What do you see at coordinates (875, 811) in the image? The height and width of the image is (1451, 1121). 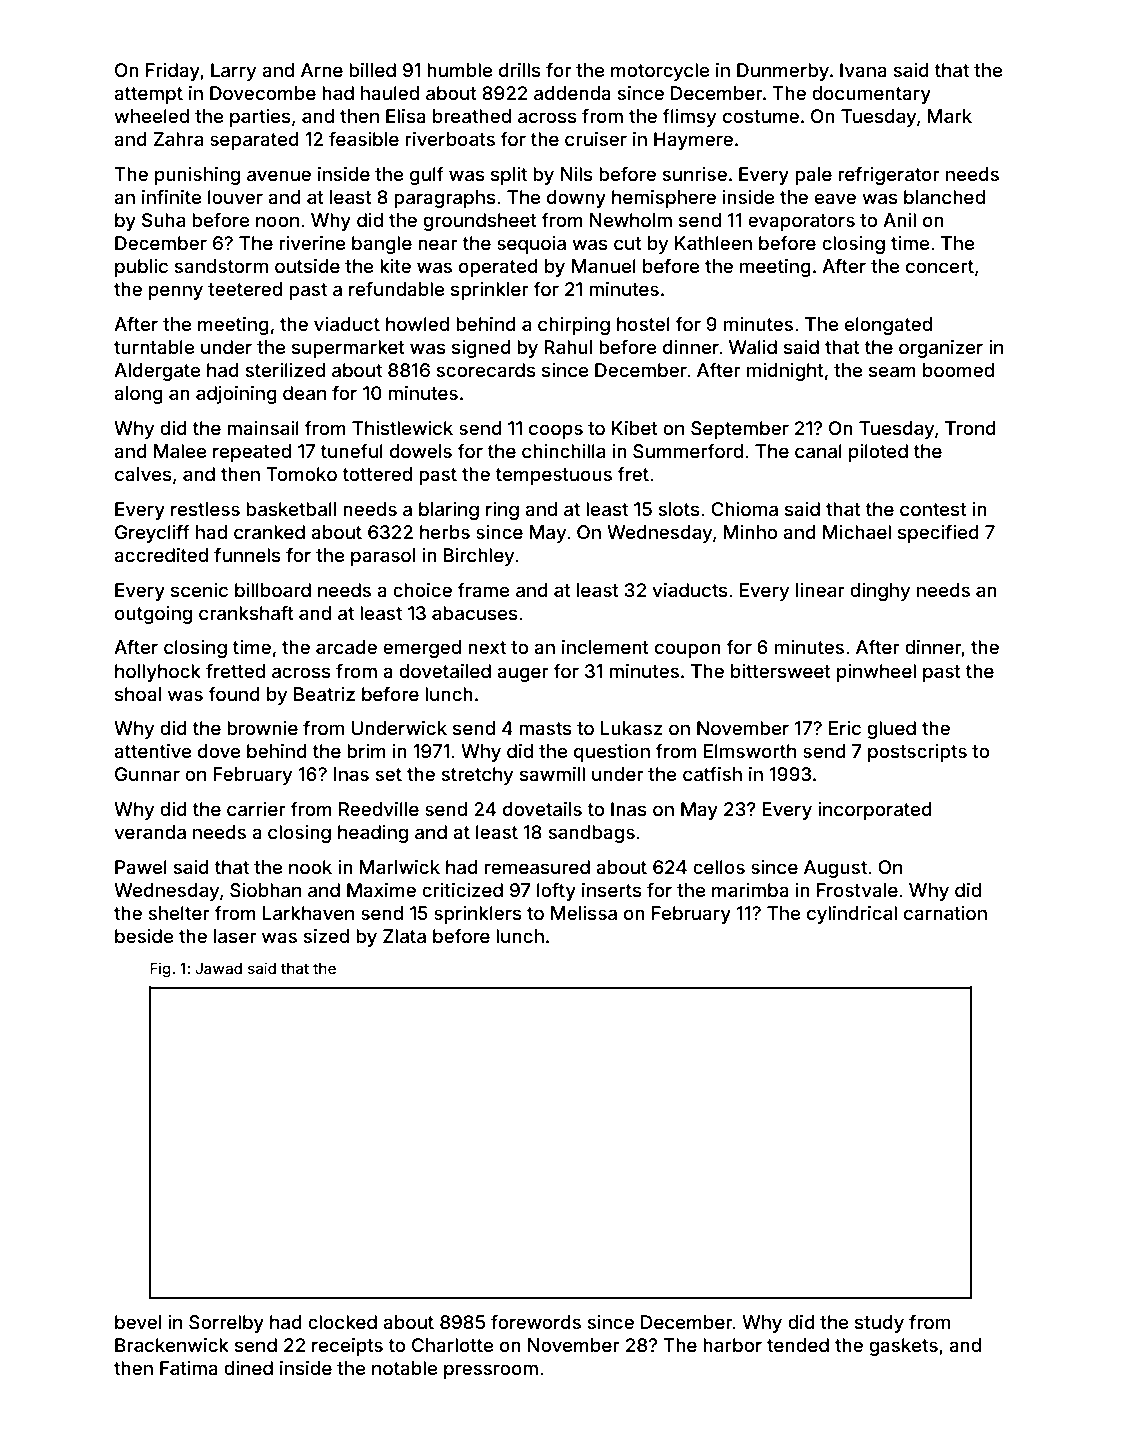 I see `incorporated` at bounding box center [875, 811].
